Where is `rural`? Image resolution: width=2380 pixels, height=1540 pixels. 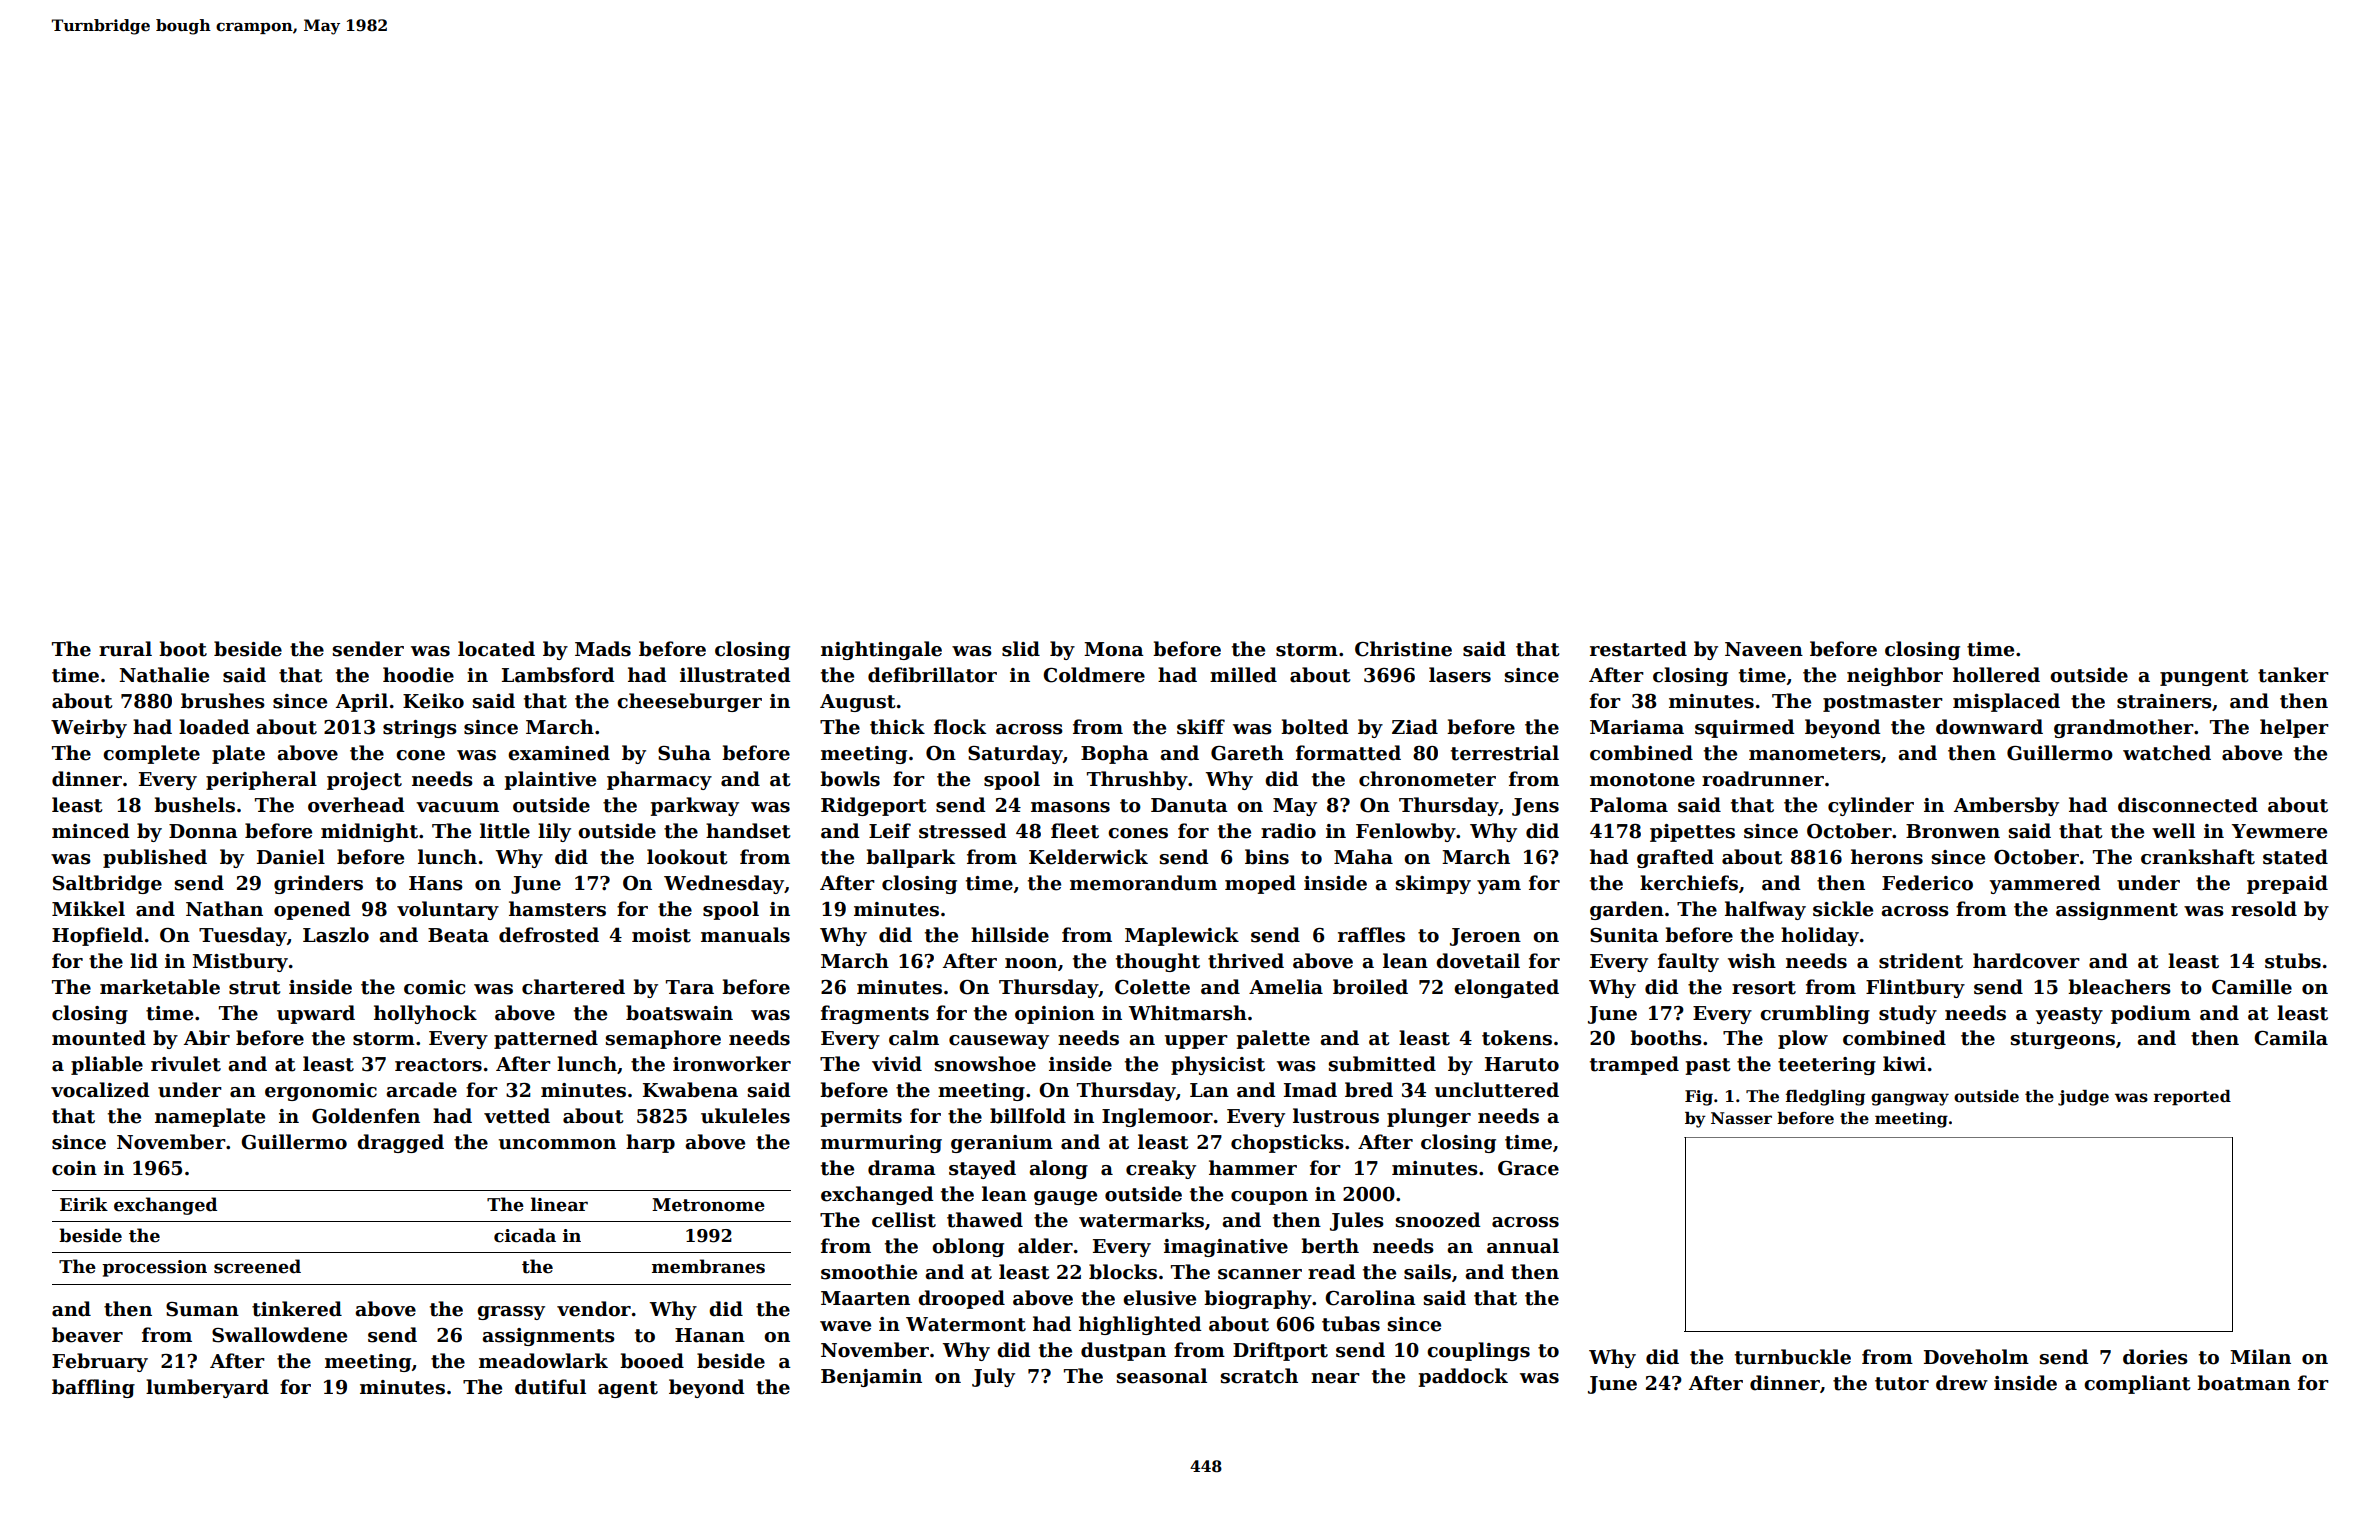
rural is located at coordinates (125, 649).
